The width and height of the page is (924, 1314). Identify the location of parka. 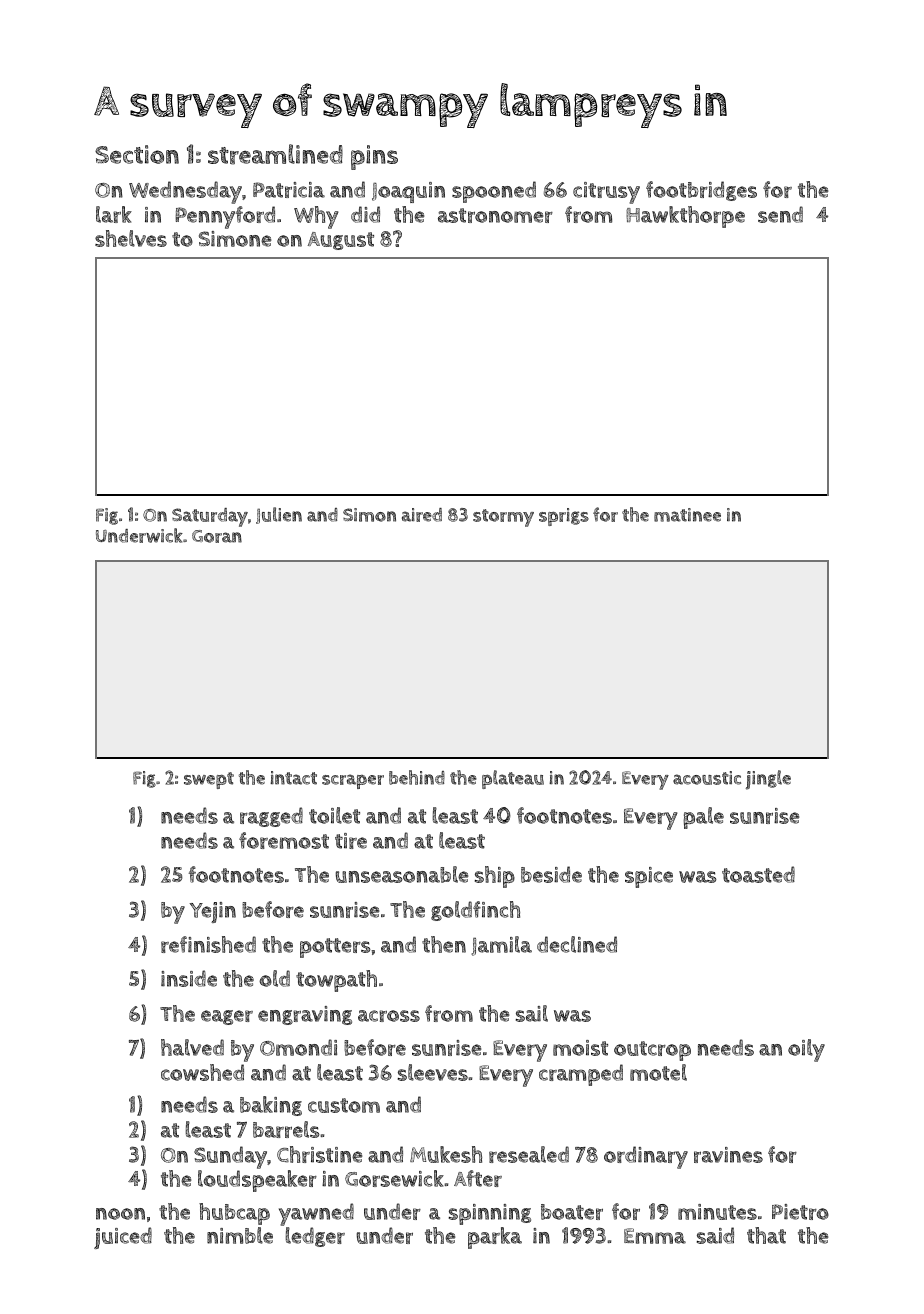
(495, 1238).
